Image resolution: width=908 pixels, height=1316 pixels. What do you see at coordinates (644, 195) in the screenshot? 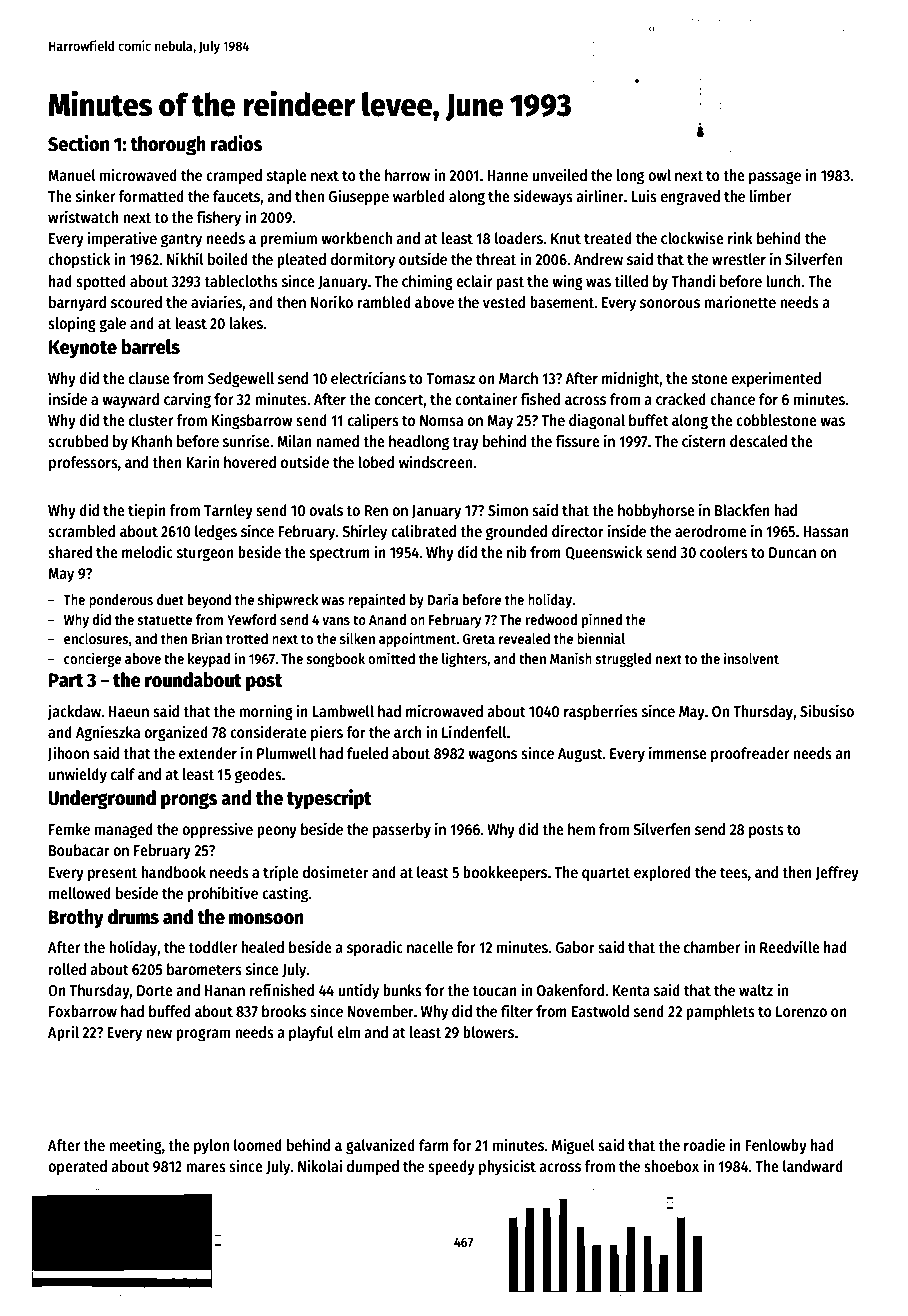
I see `Luis` at bounding box center [644, 195].
